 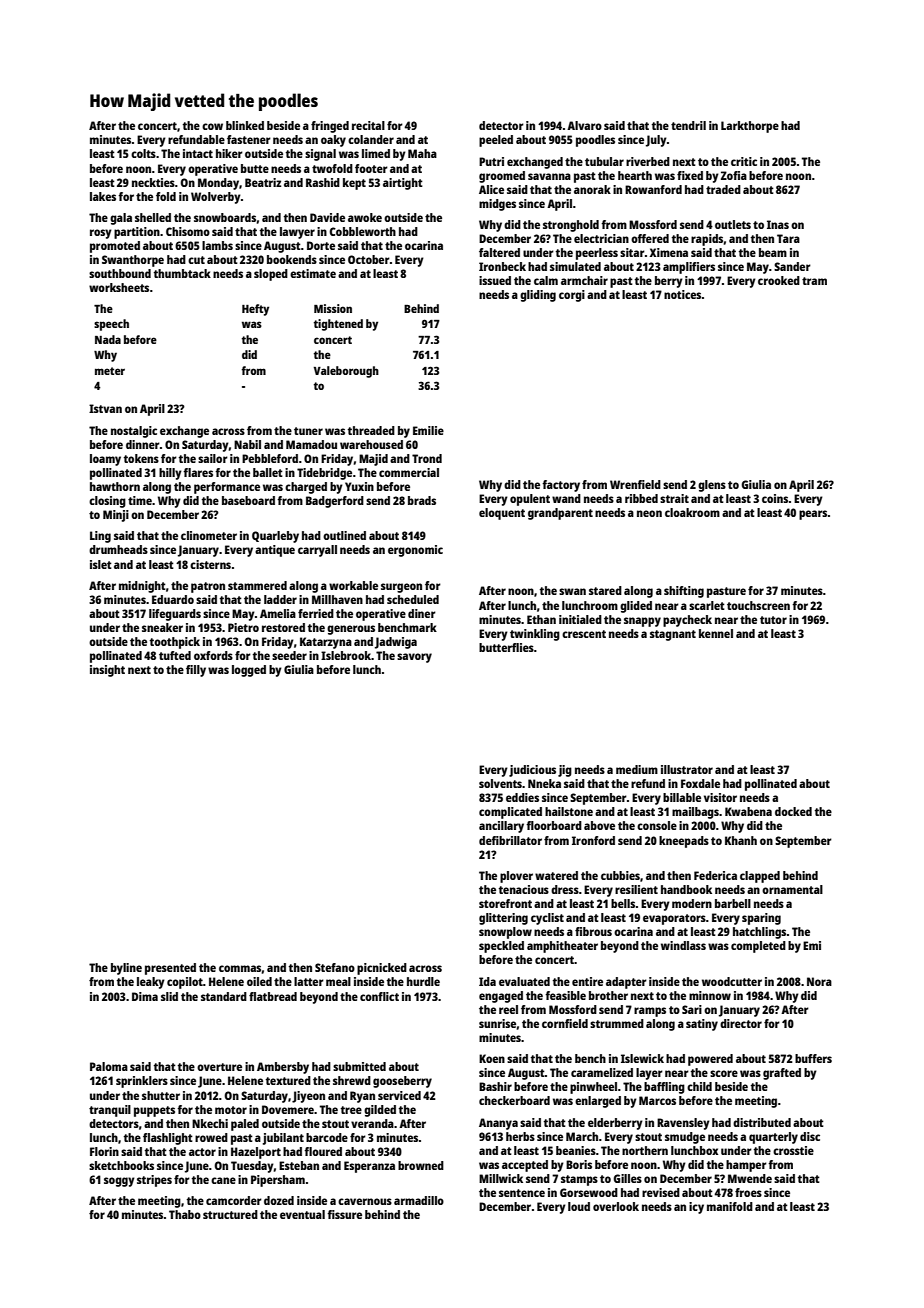 What do you see at coordinates (119, 1182) in the document?
I see `soggy` at bounding box center [119, 1182].
